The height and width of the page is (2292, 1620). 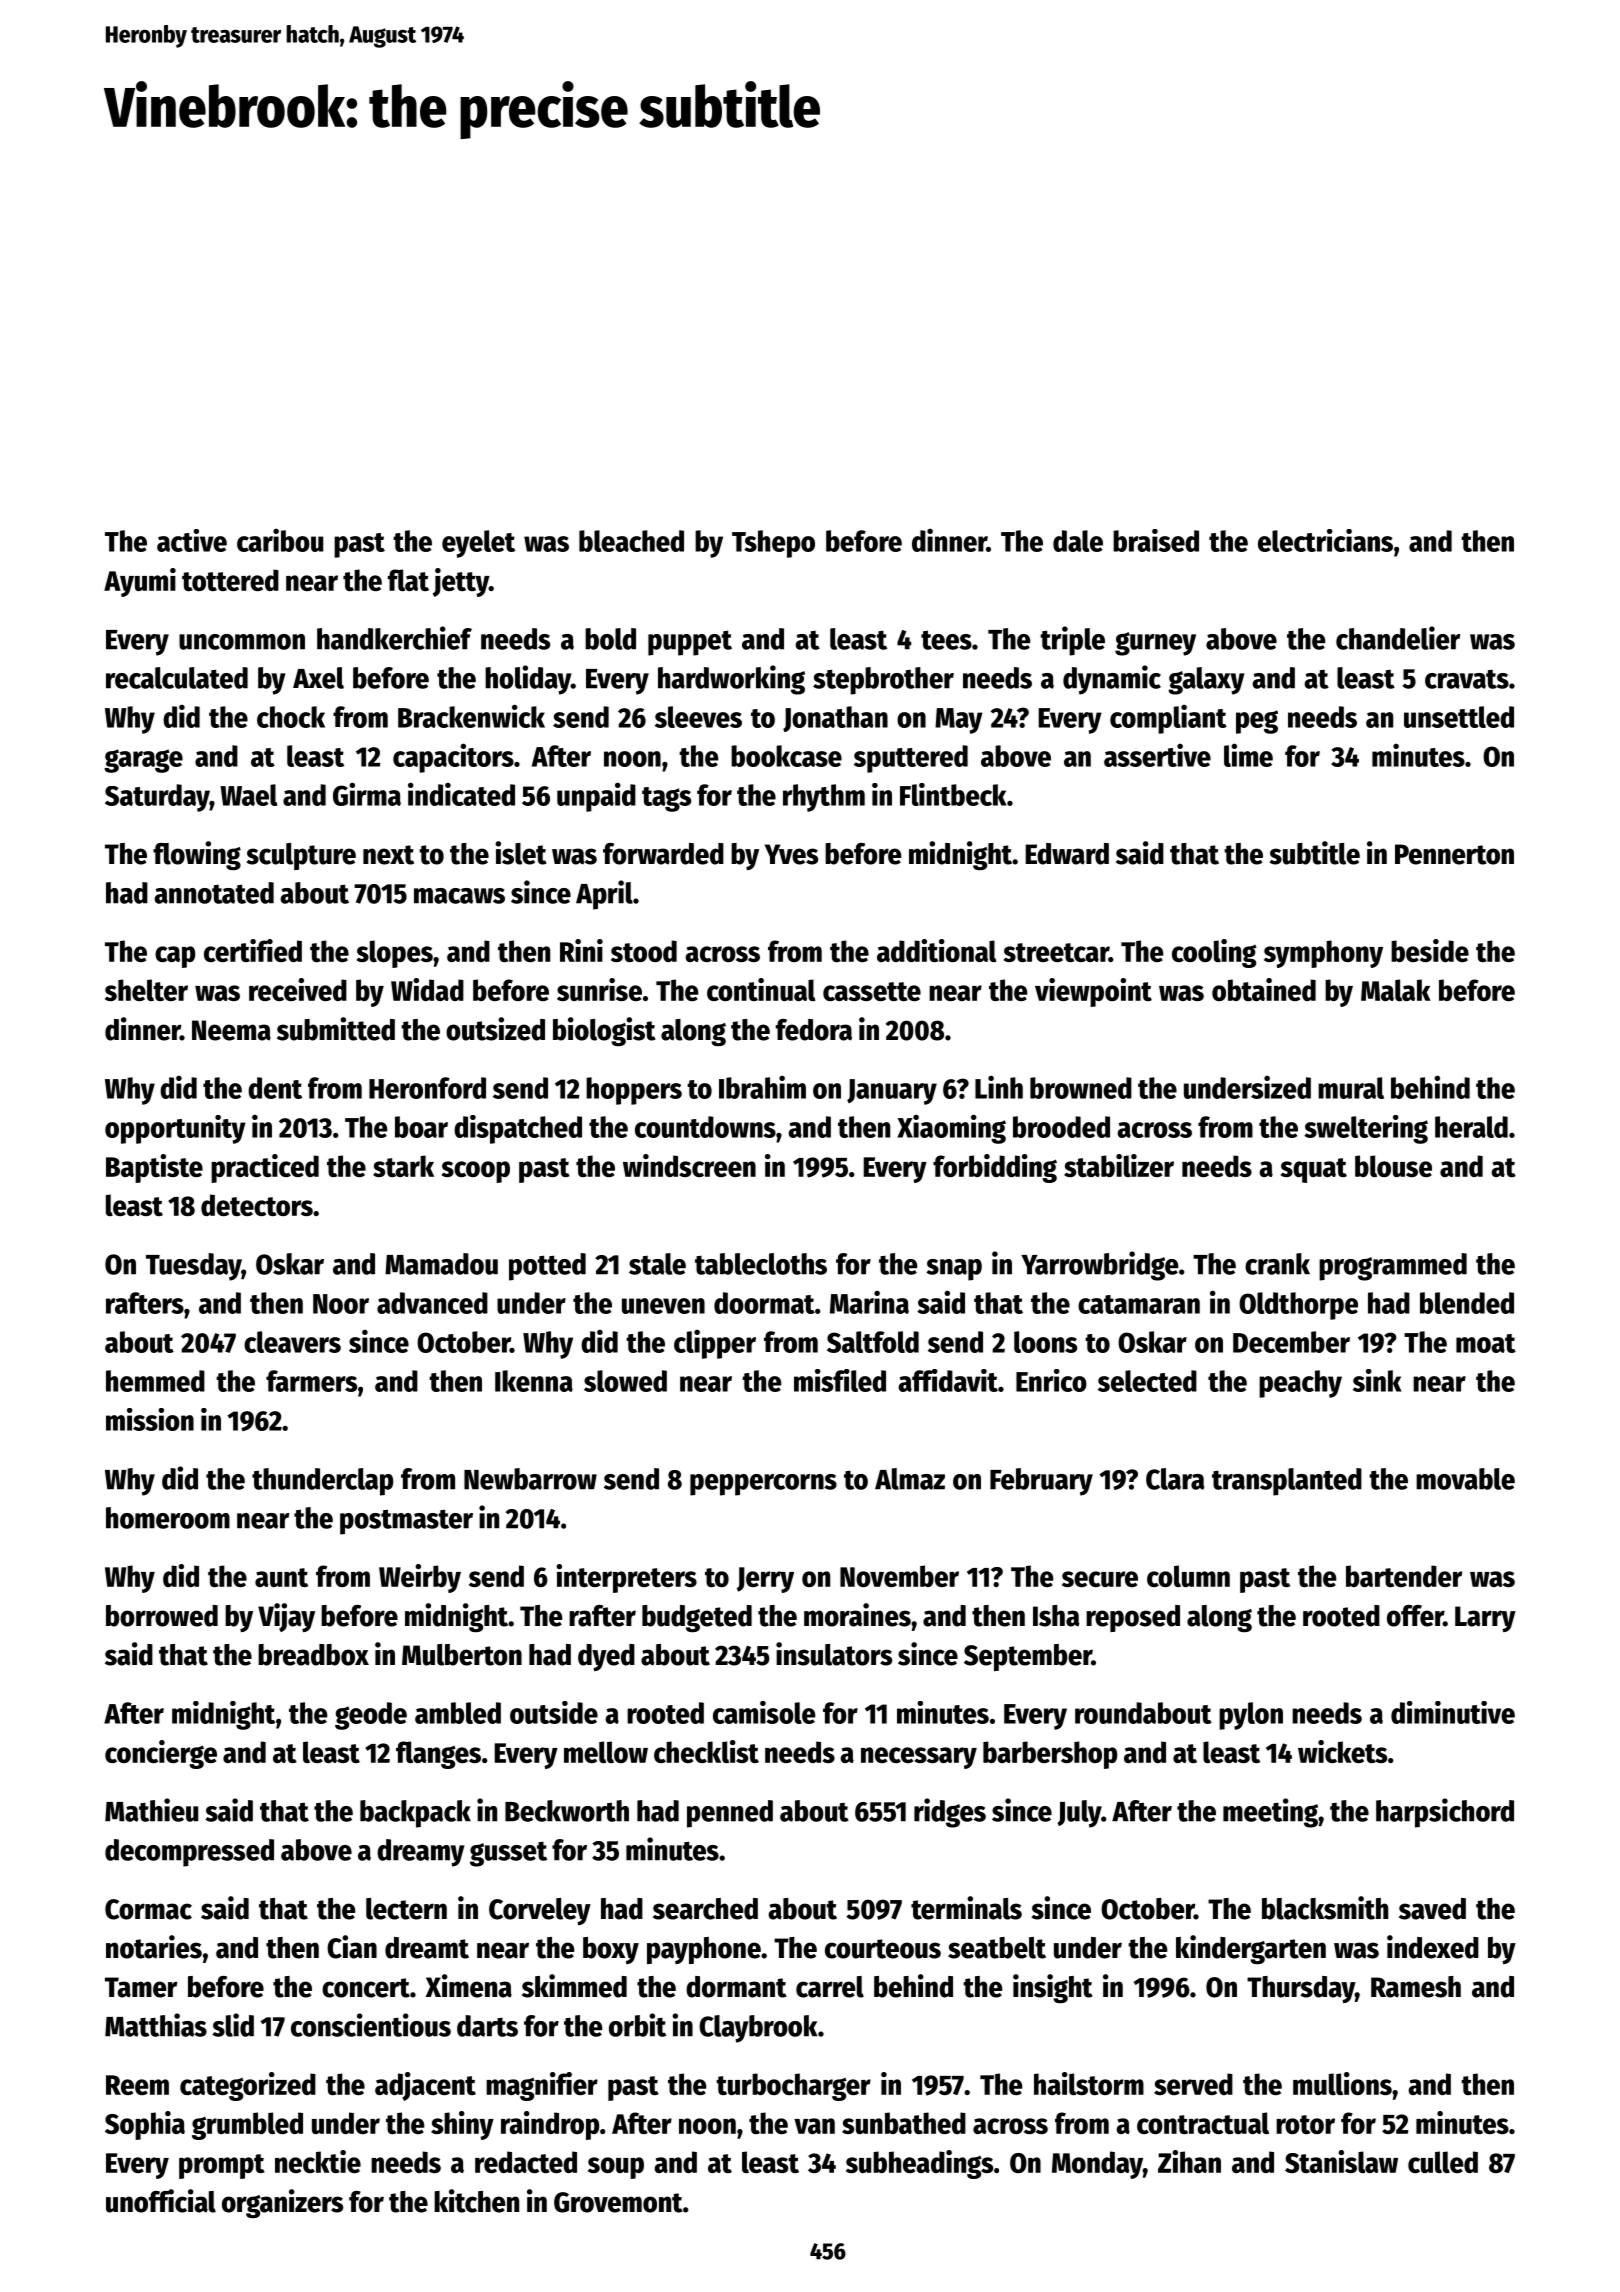 I want to click on caribou, so click(x=280, y=540).
